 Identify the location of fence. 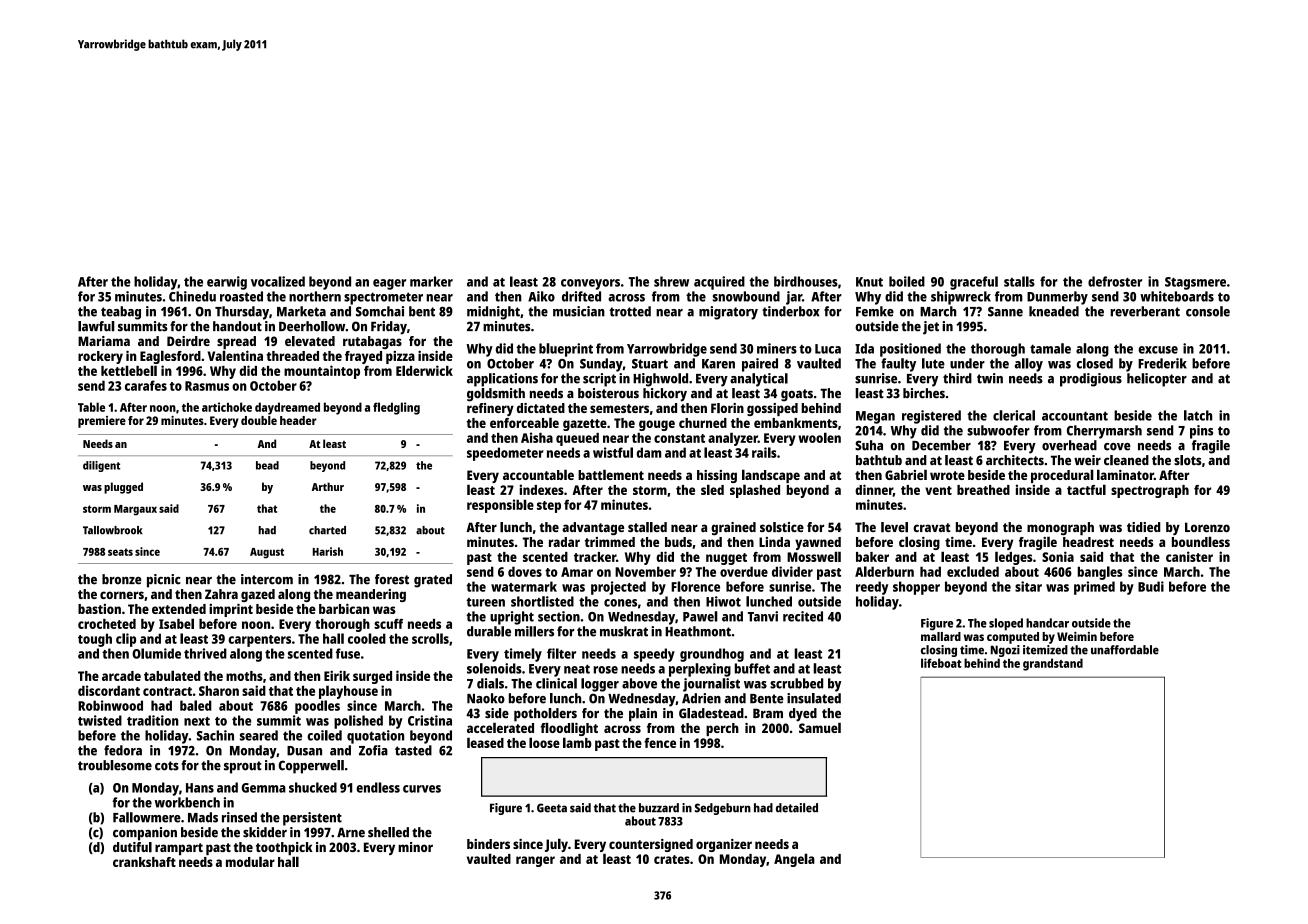
(660, 743).
